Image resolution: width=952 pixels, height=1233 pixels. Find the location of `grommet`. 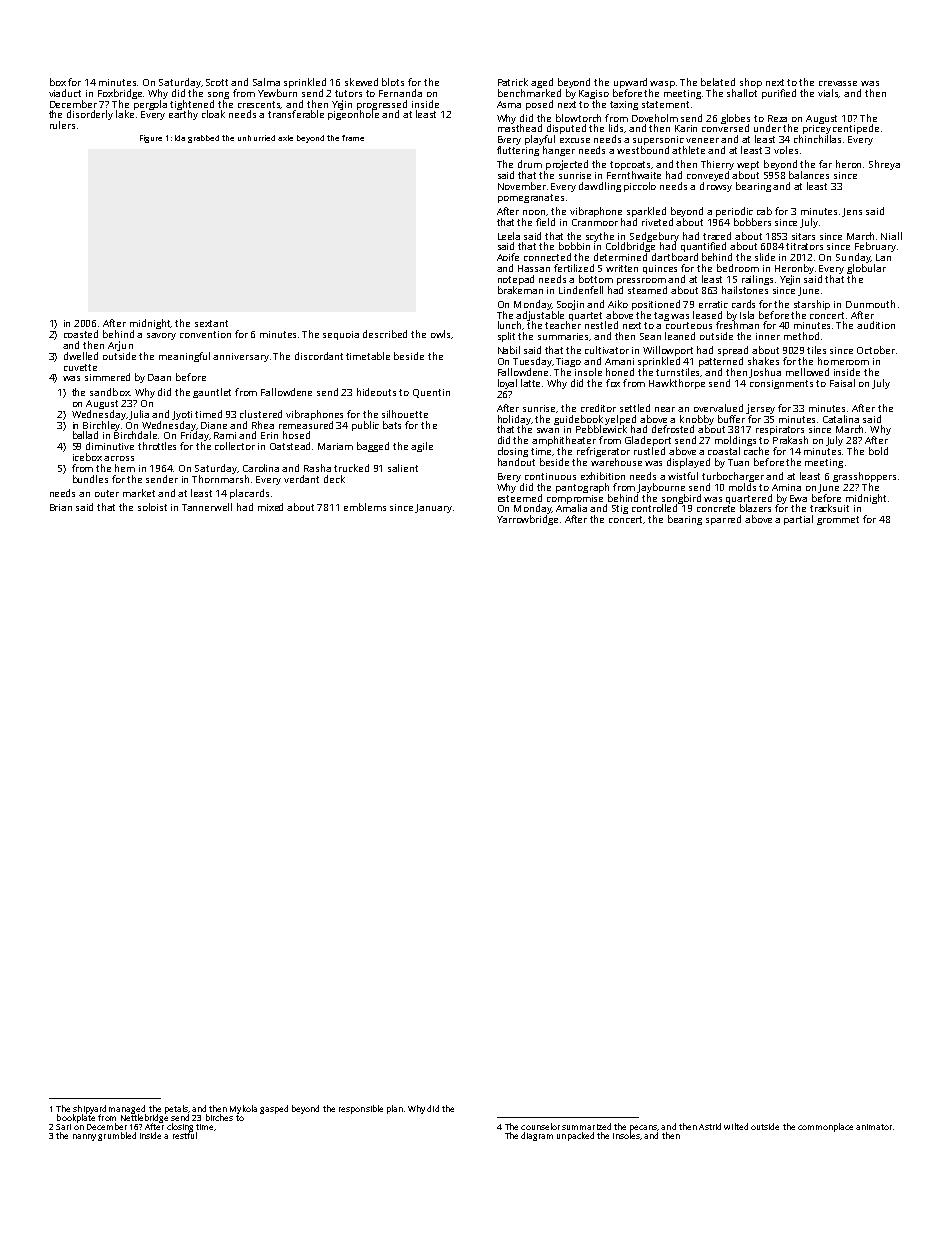

grommet is located at coordinates (838, 520).
